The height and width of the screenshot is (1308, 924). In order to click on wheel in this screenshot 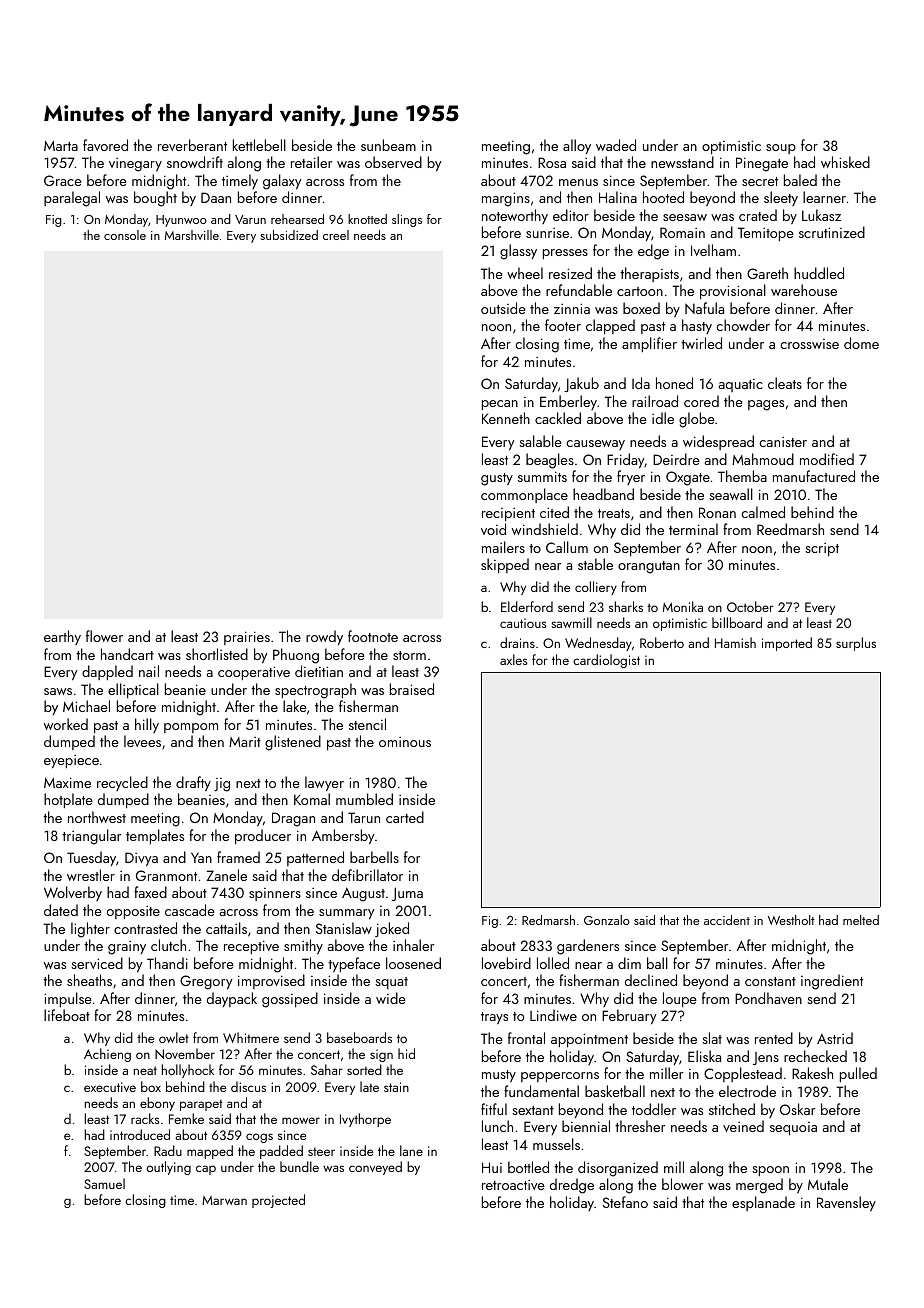, I will do `click(525, 273)`.
